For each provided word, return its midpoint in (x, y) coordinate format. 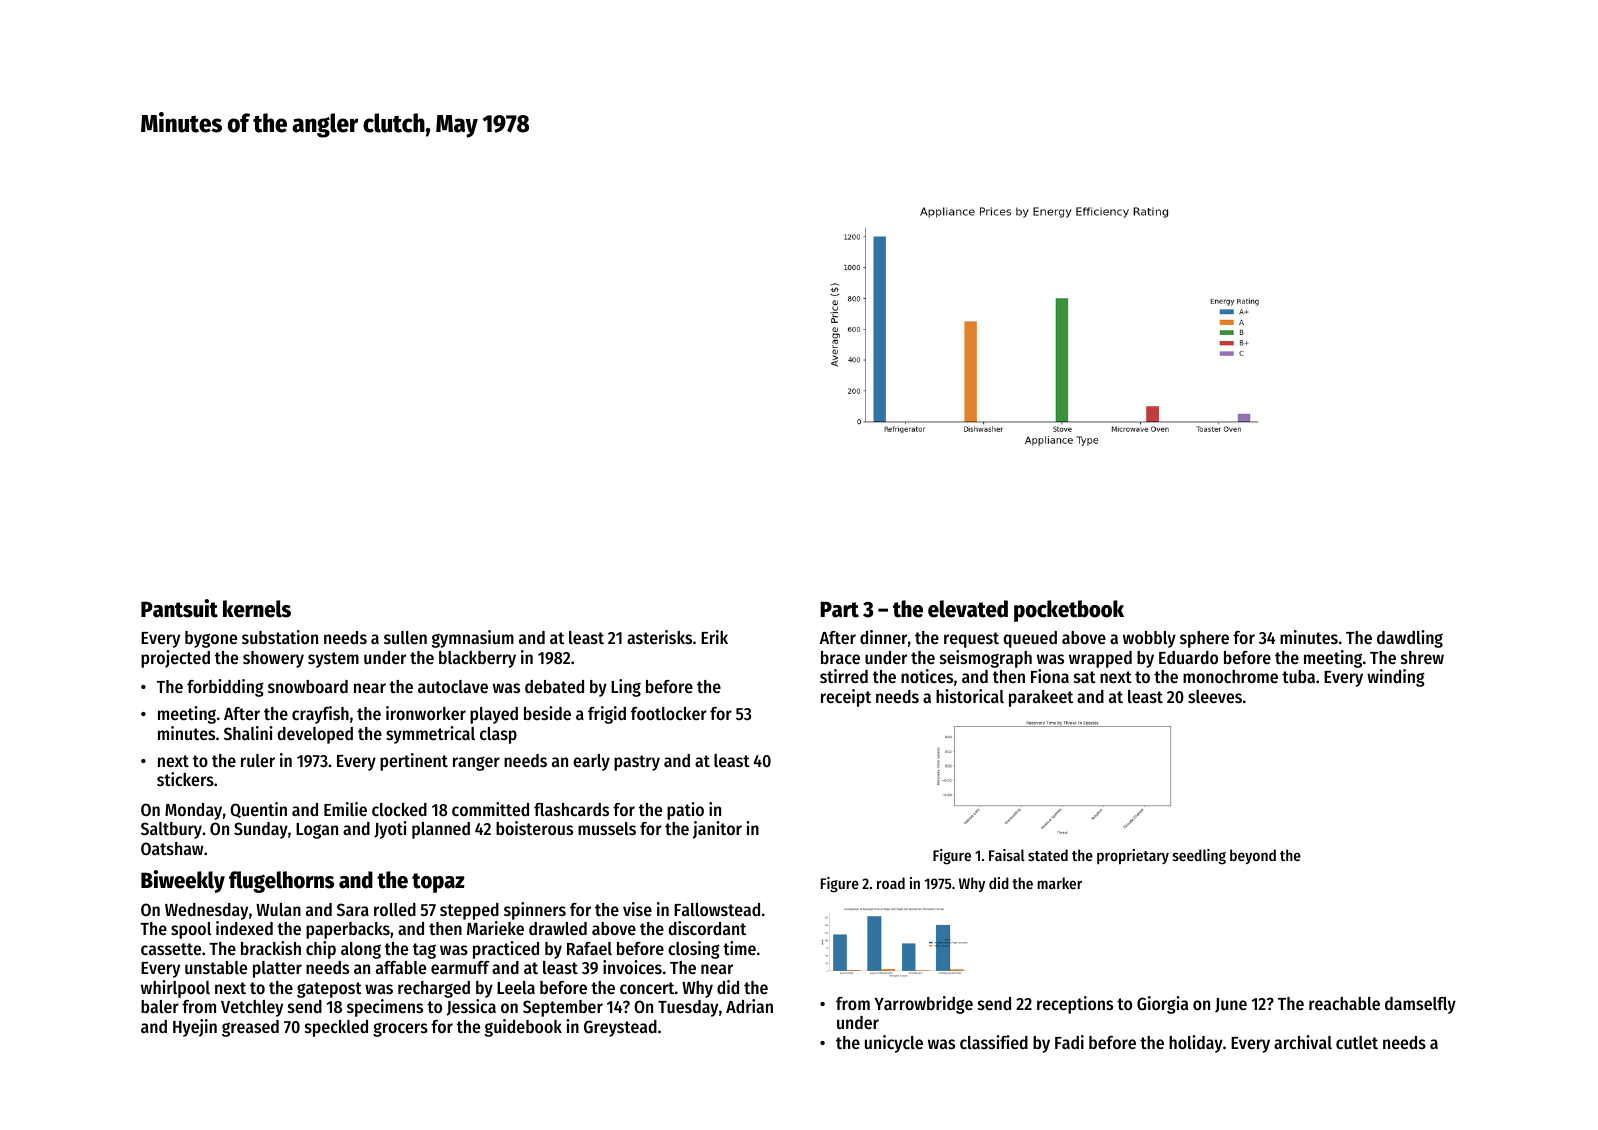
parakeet (1041, 698)
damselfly (1420, 1005)
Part (839, 609)
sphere (1204, 639)
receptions (1075, 1005)
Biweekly (183, 881)
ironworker (426, 713)
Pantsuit (179, 608)
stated (1048, 855)
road (891, 883)
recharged (434, 989)
